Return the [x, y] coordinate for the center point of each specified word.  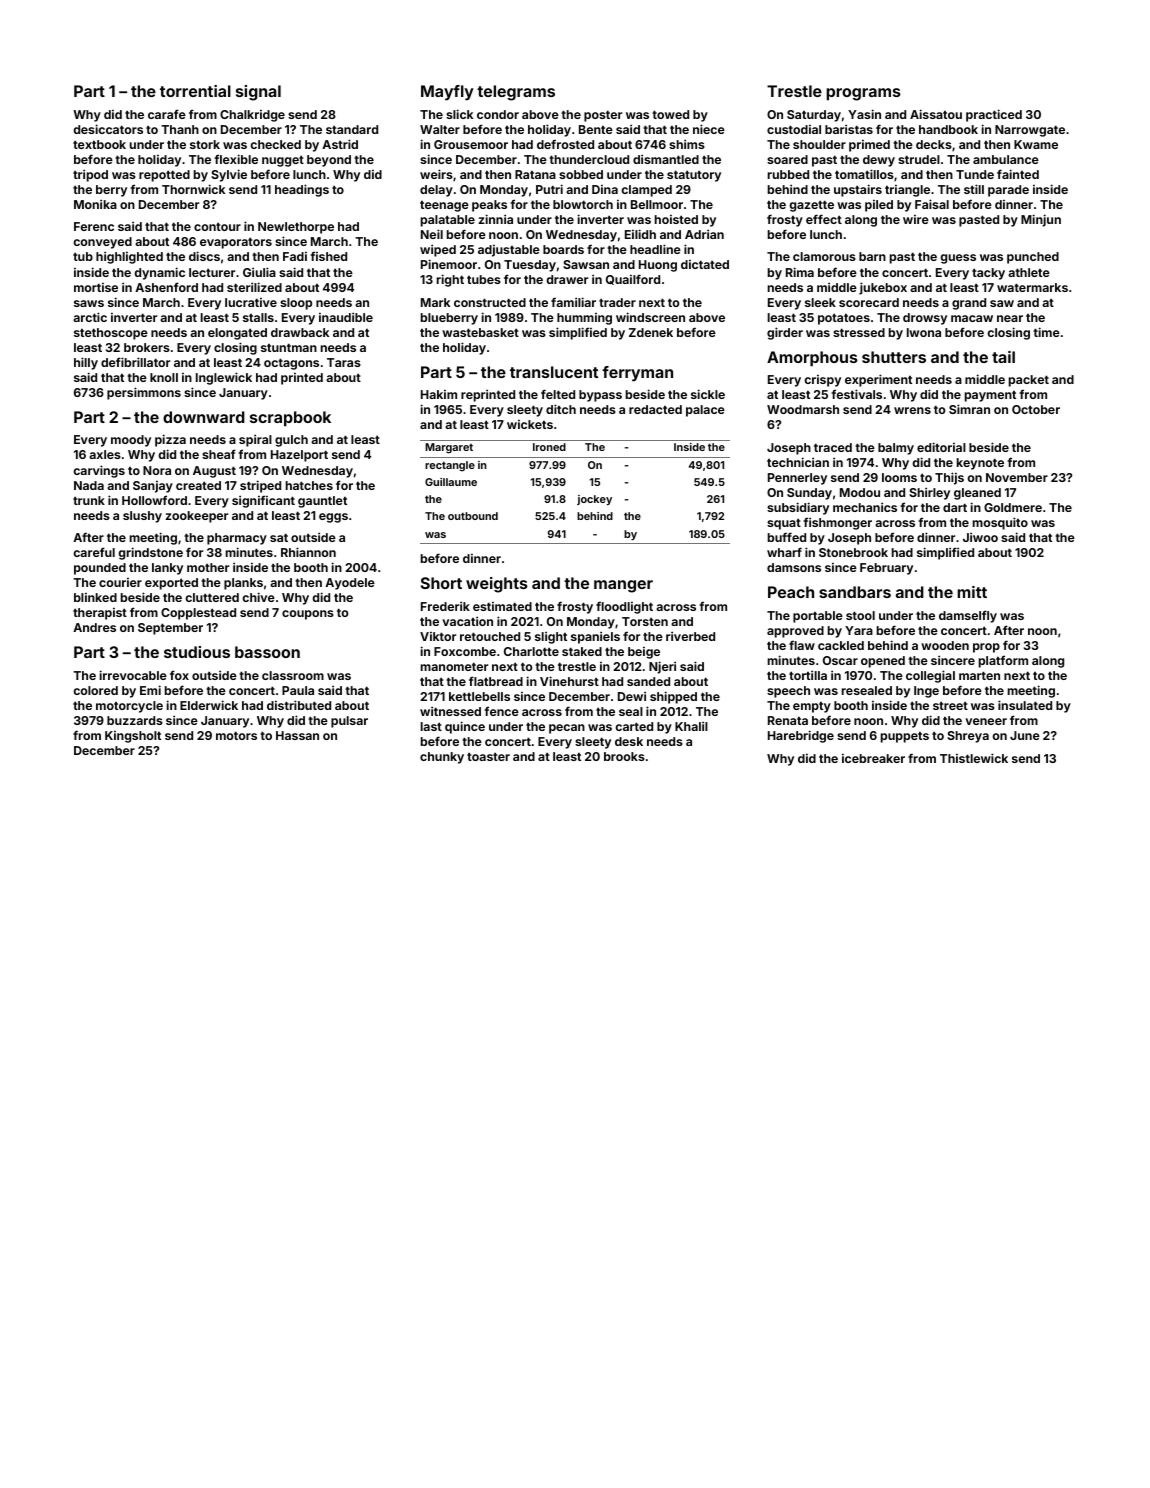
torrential [195, 91]
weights [497, 585]
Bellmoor [657, 204]
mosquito [1000, 523]
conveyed [102, 243]
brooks [624, 756]
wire [916, 219]
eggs [333, 518]
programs [863, 94]
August [214, 472]
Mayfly [447, 93]
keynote [980, 464]
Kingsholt [133, 737]
